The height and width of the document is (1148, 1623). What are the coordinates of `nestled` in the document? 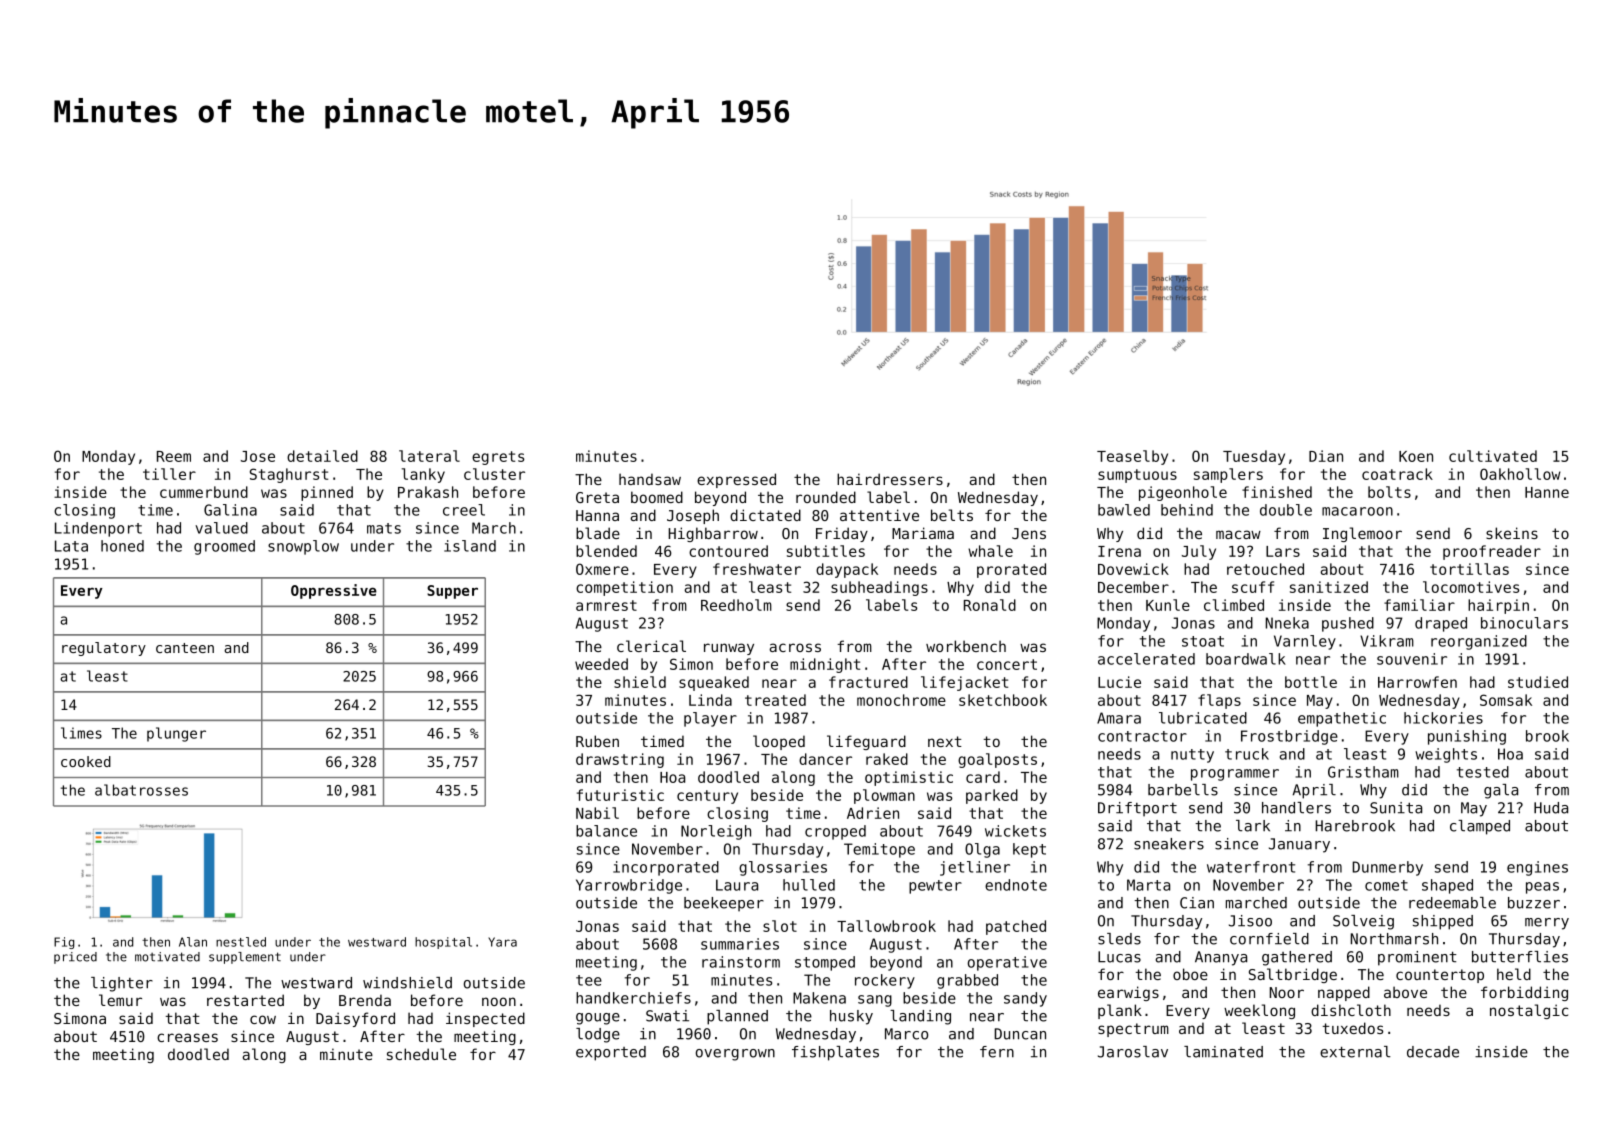 It's located at (241, 942).
